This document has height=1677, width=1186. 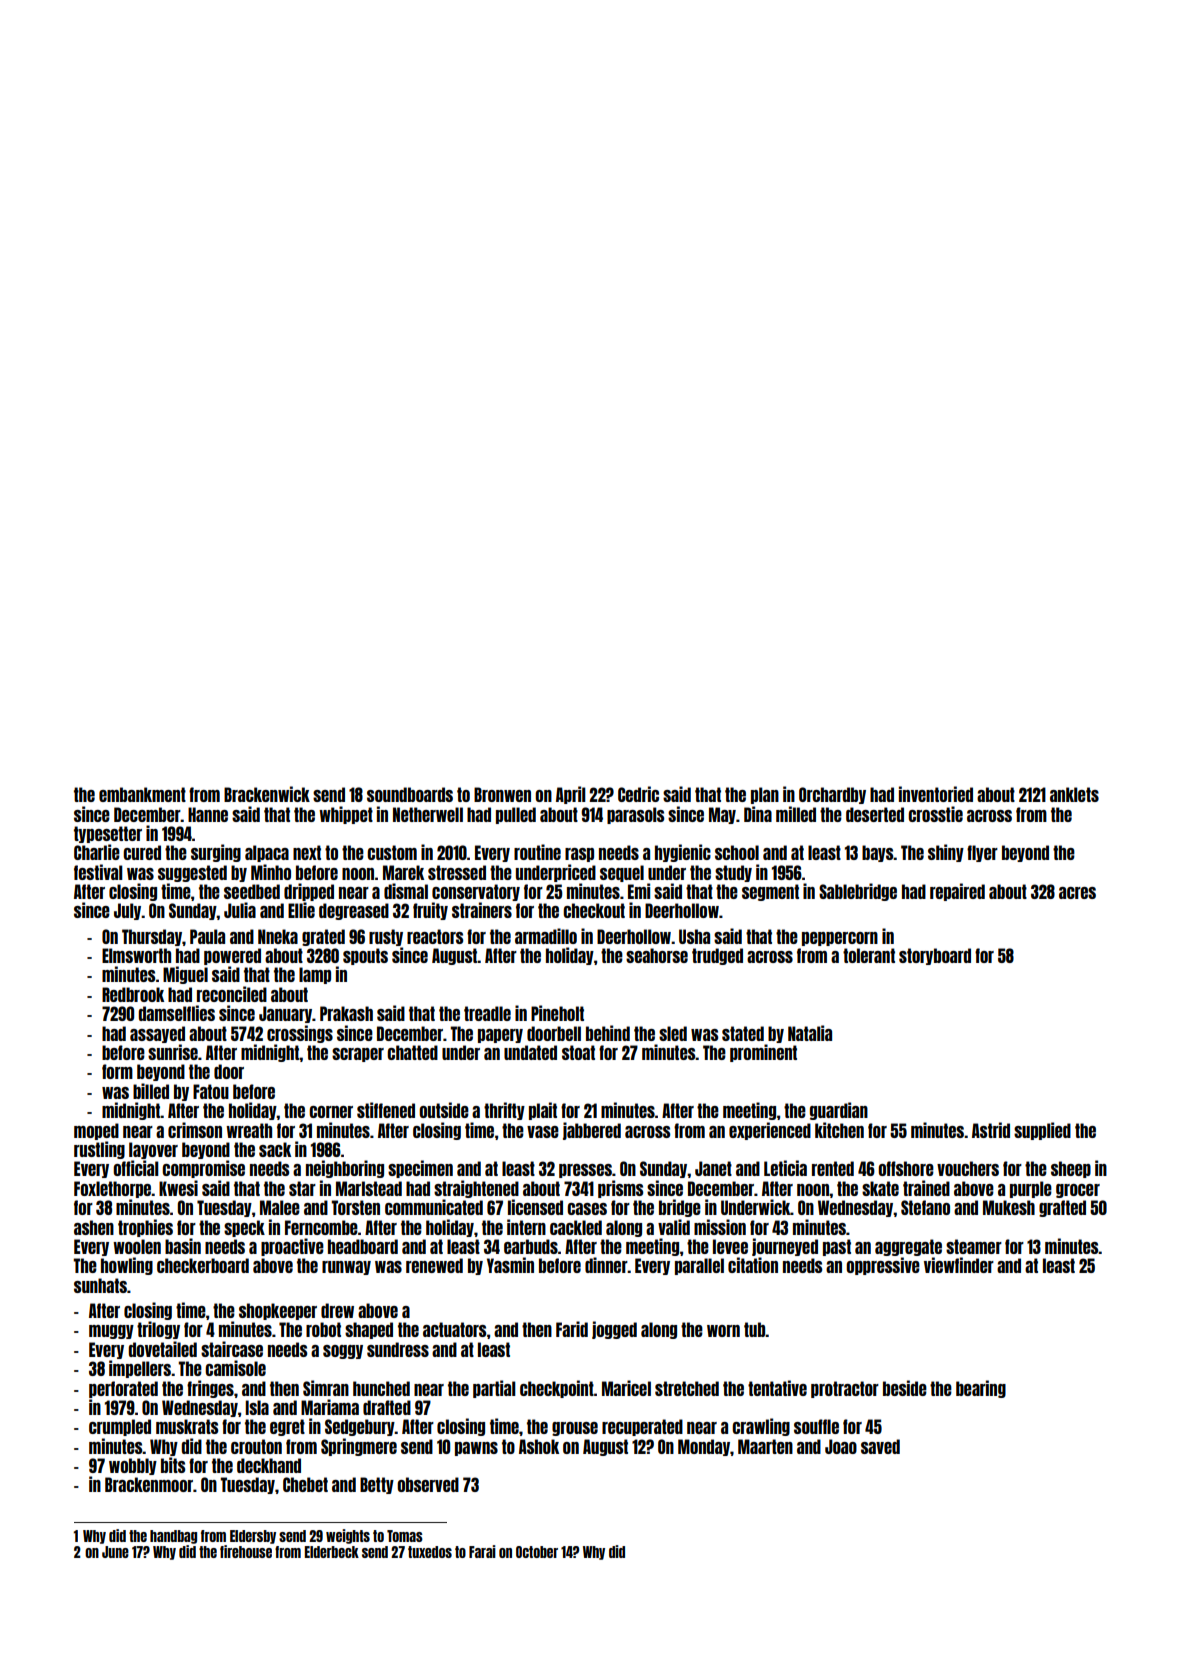 I want to click on bits, so click(x=173, y=1465).
